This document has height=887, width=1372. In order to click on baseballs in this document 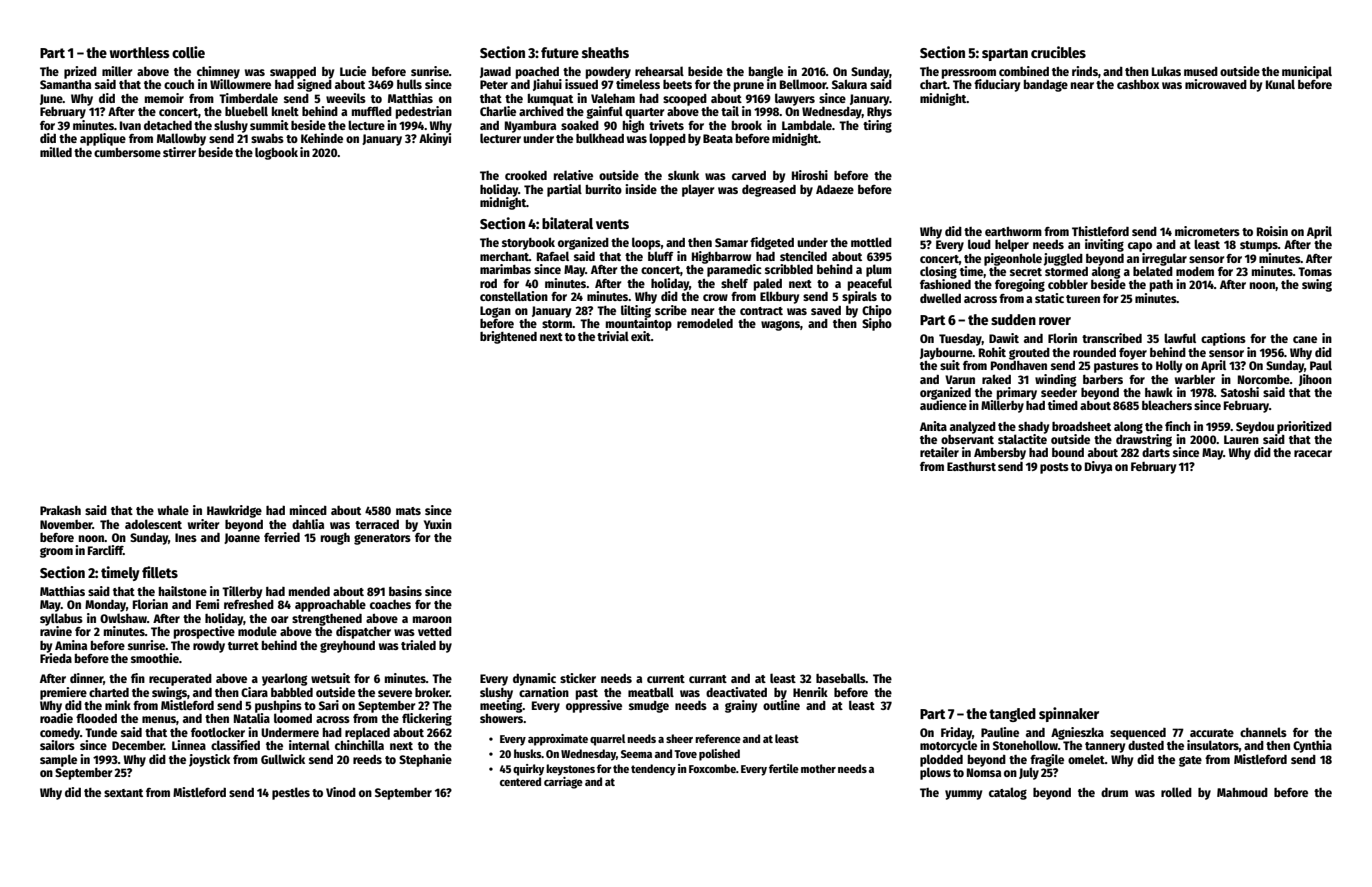, I will do `click(841, 678)`.
